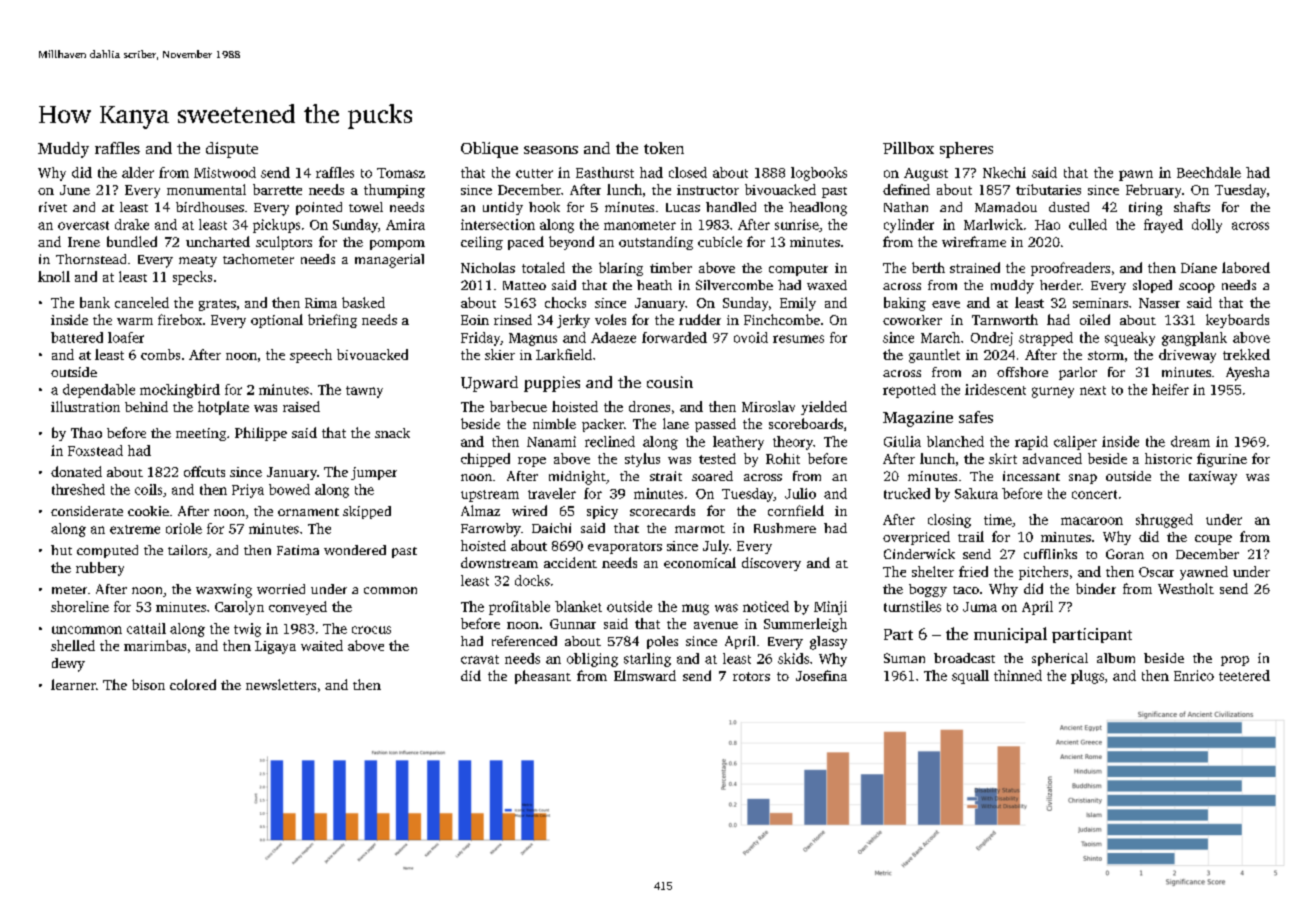  What do you see at coordinates (688, 172) in the image?
I see `closed` at bounding box center [688, 172].
